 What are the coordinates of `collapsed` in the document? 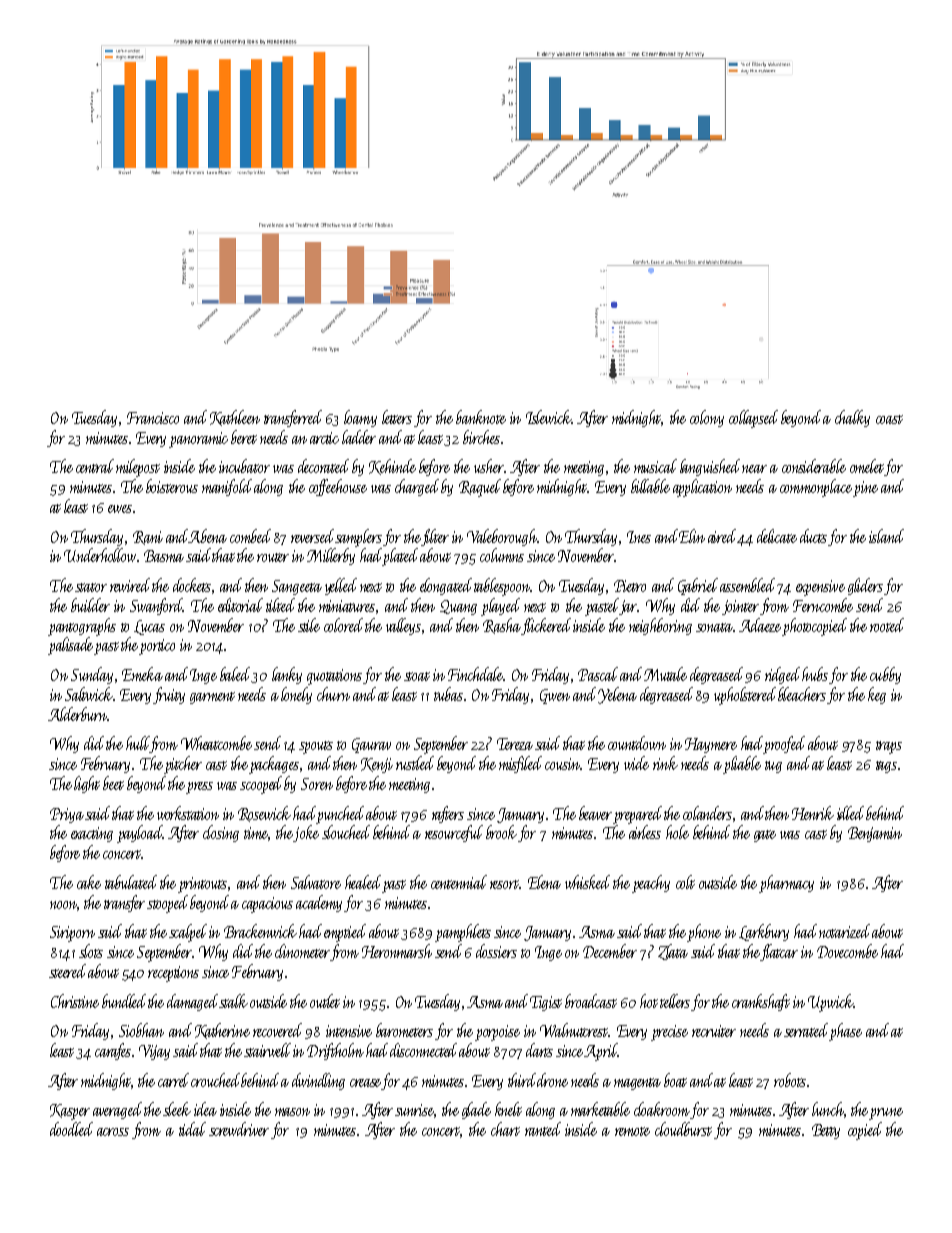 It's located at (753, 419).
